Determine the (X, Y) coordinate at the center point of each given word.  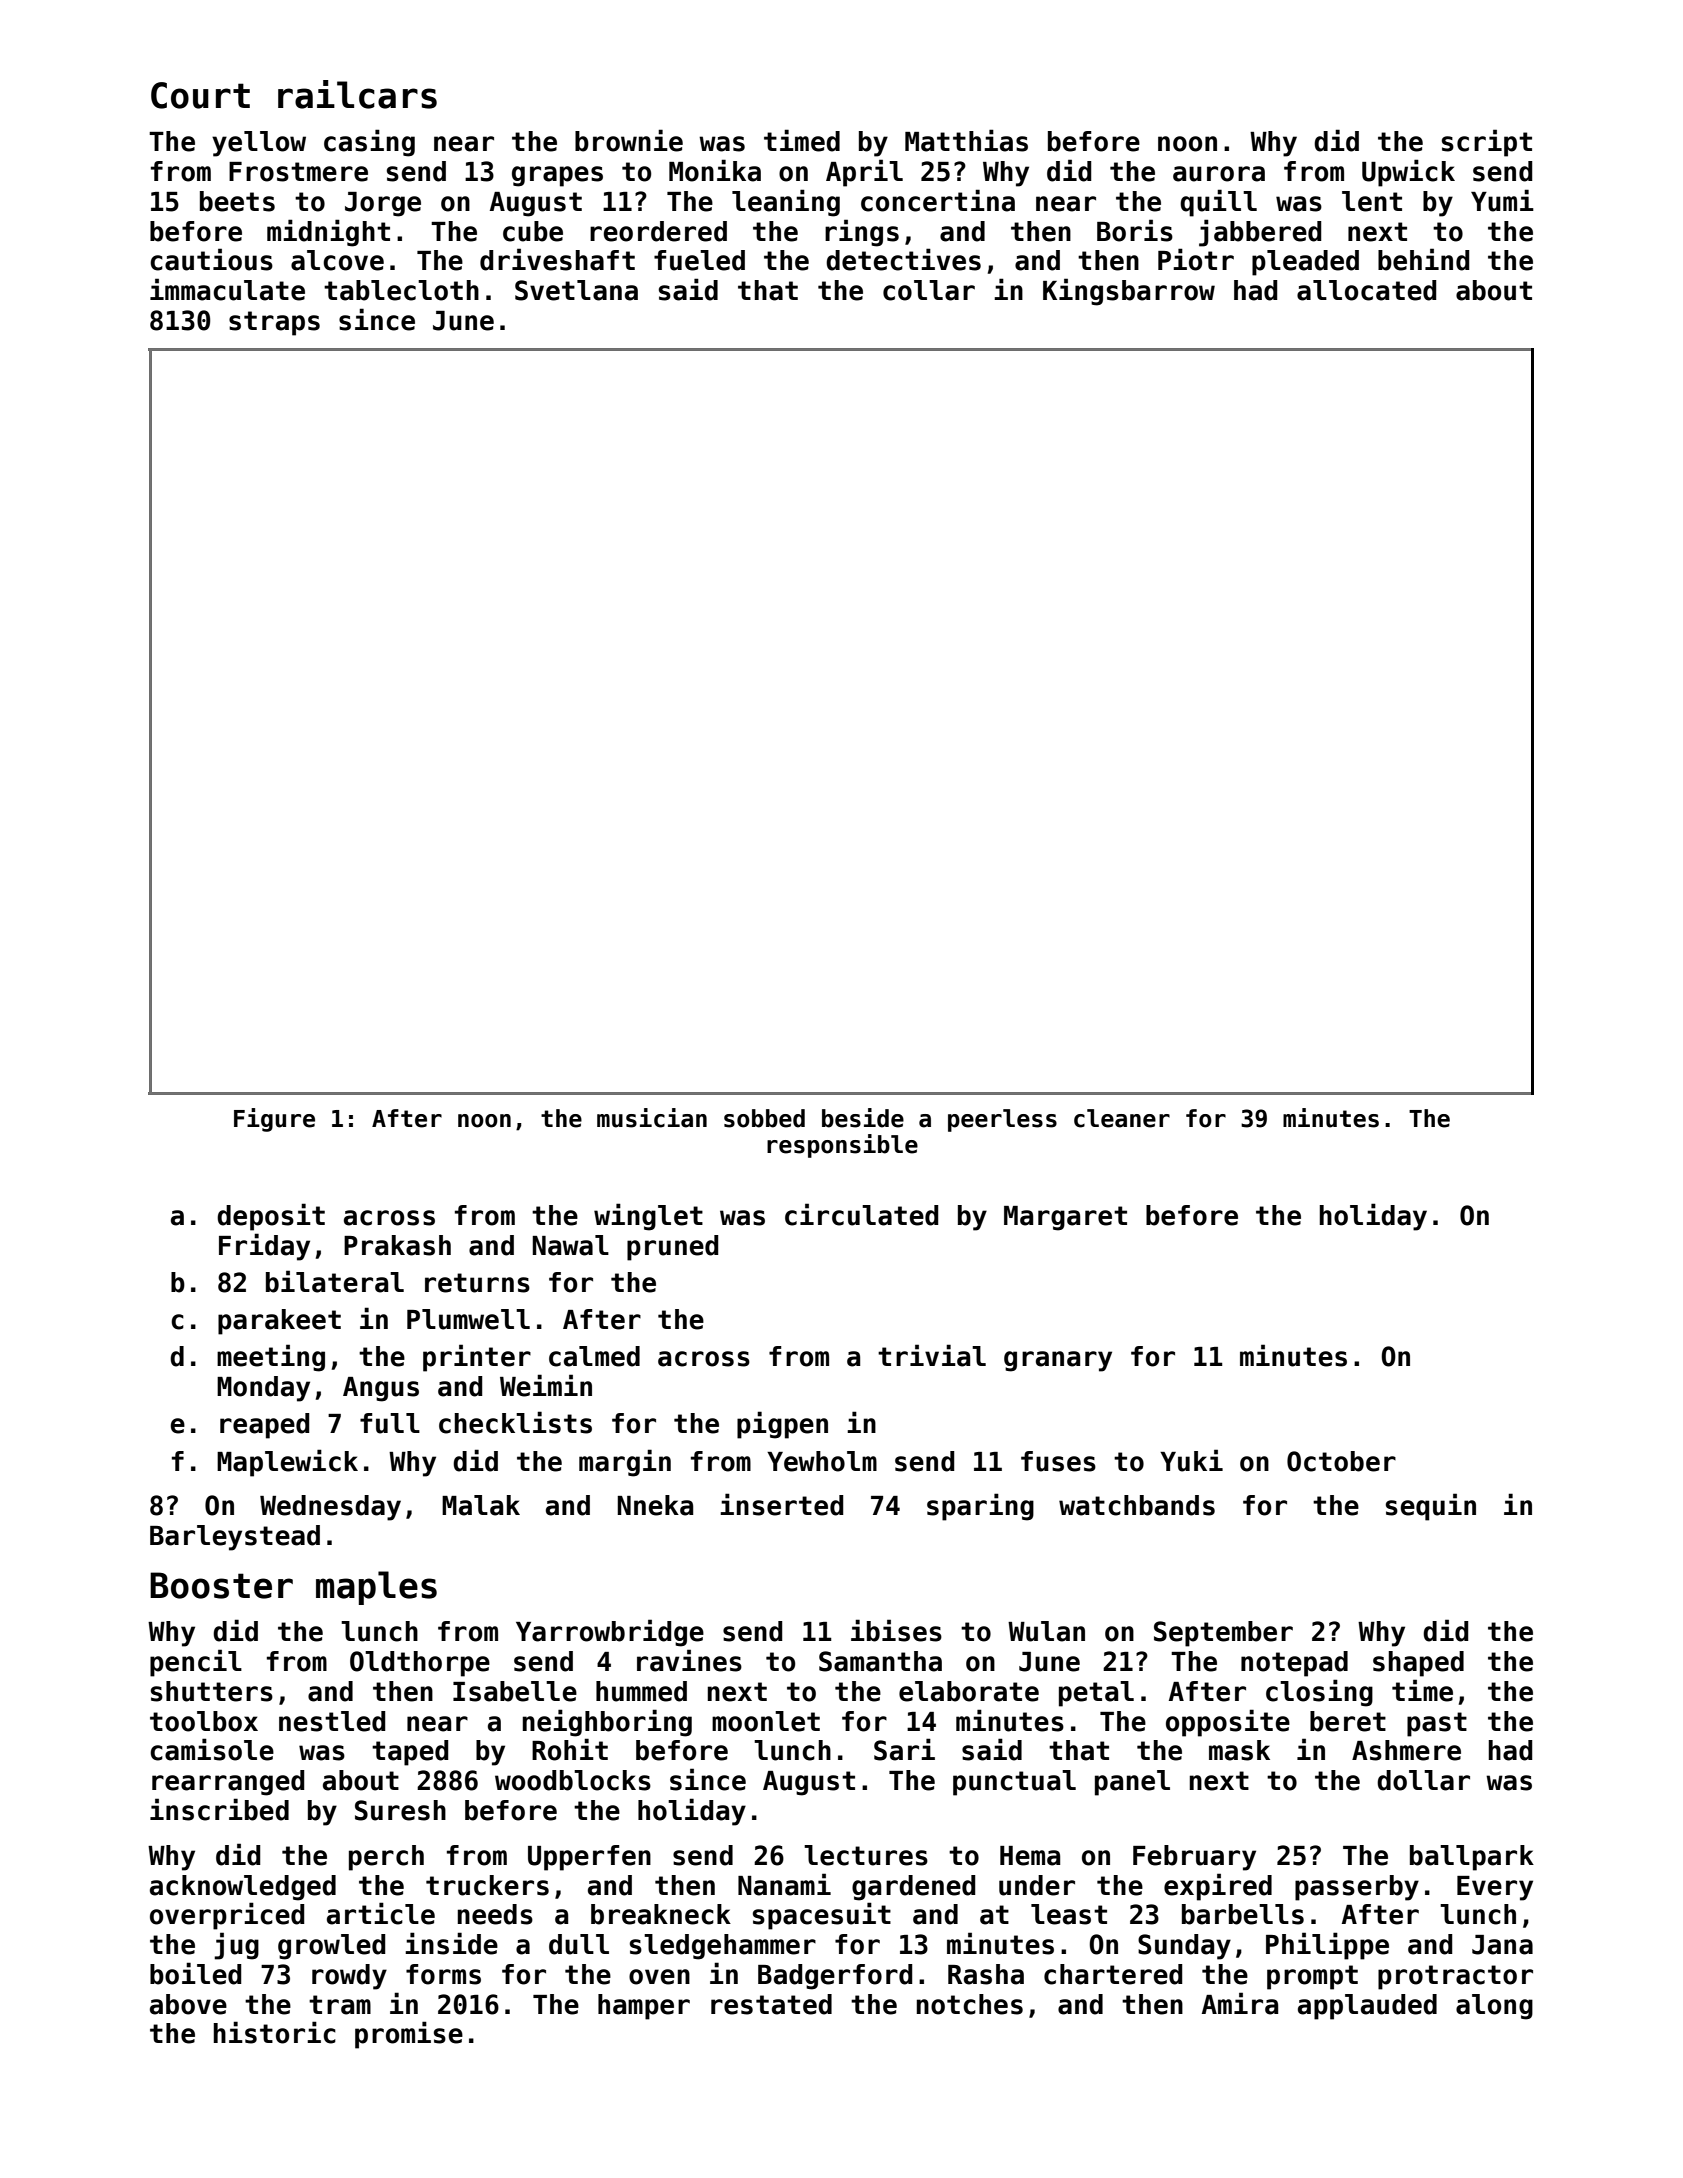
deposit (271, 1217)
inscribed (219, 1809)
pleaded (1305, 263)
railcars (357, 94)
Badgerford (835, 1977)
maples (376, 1588)
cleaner (1122, 1118)
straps (274, 323)
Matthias (966, 140)
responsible (842, 1146)
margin (625, 1463)
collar (929, 290)
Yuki (1191, 1460)
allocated (1366, 290)
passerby (1357, 1888)
